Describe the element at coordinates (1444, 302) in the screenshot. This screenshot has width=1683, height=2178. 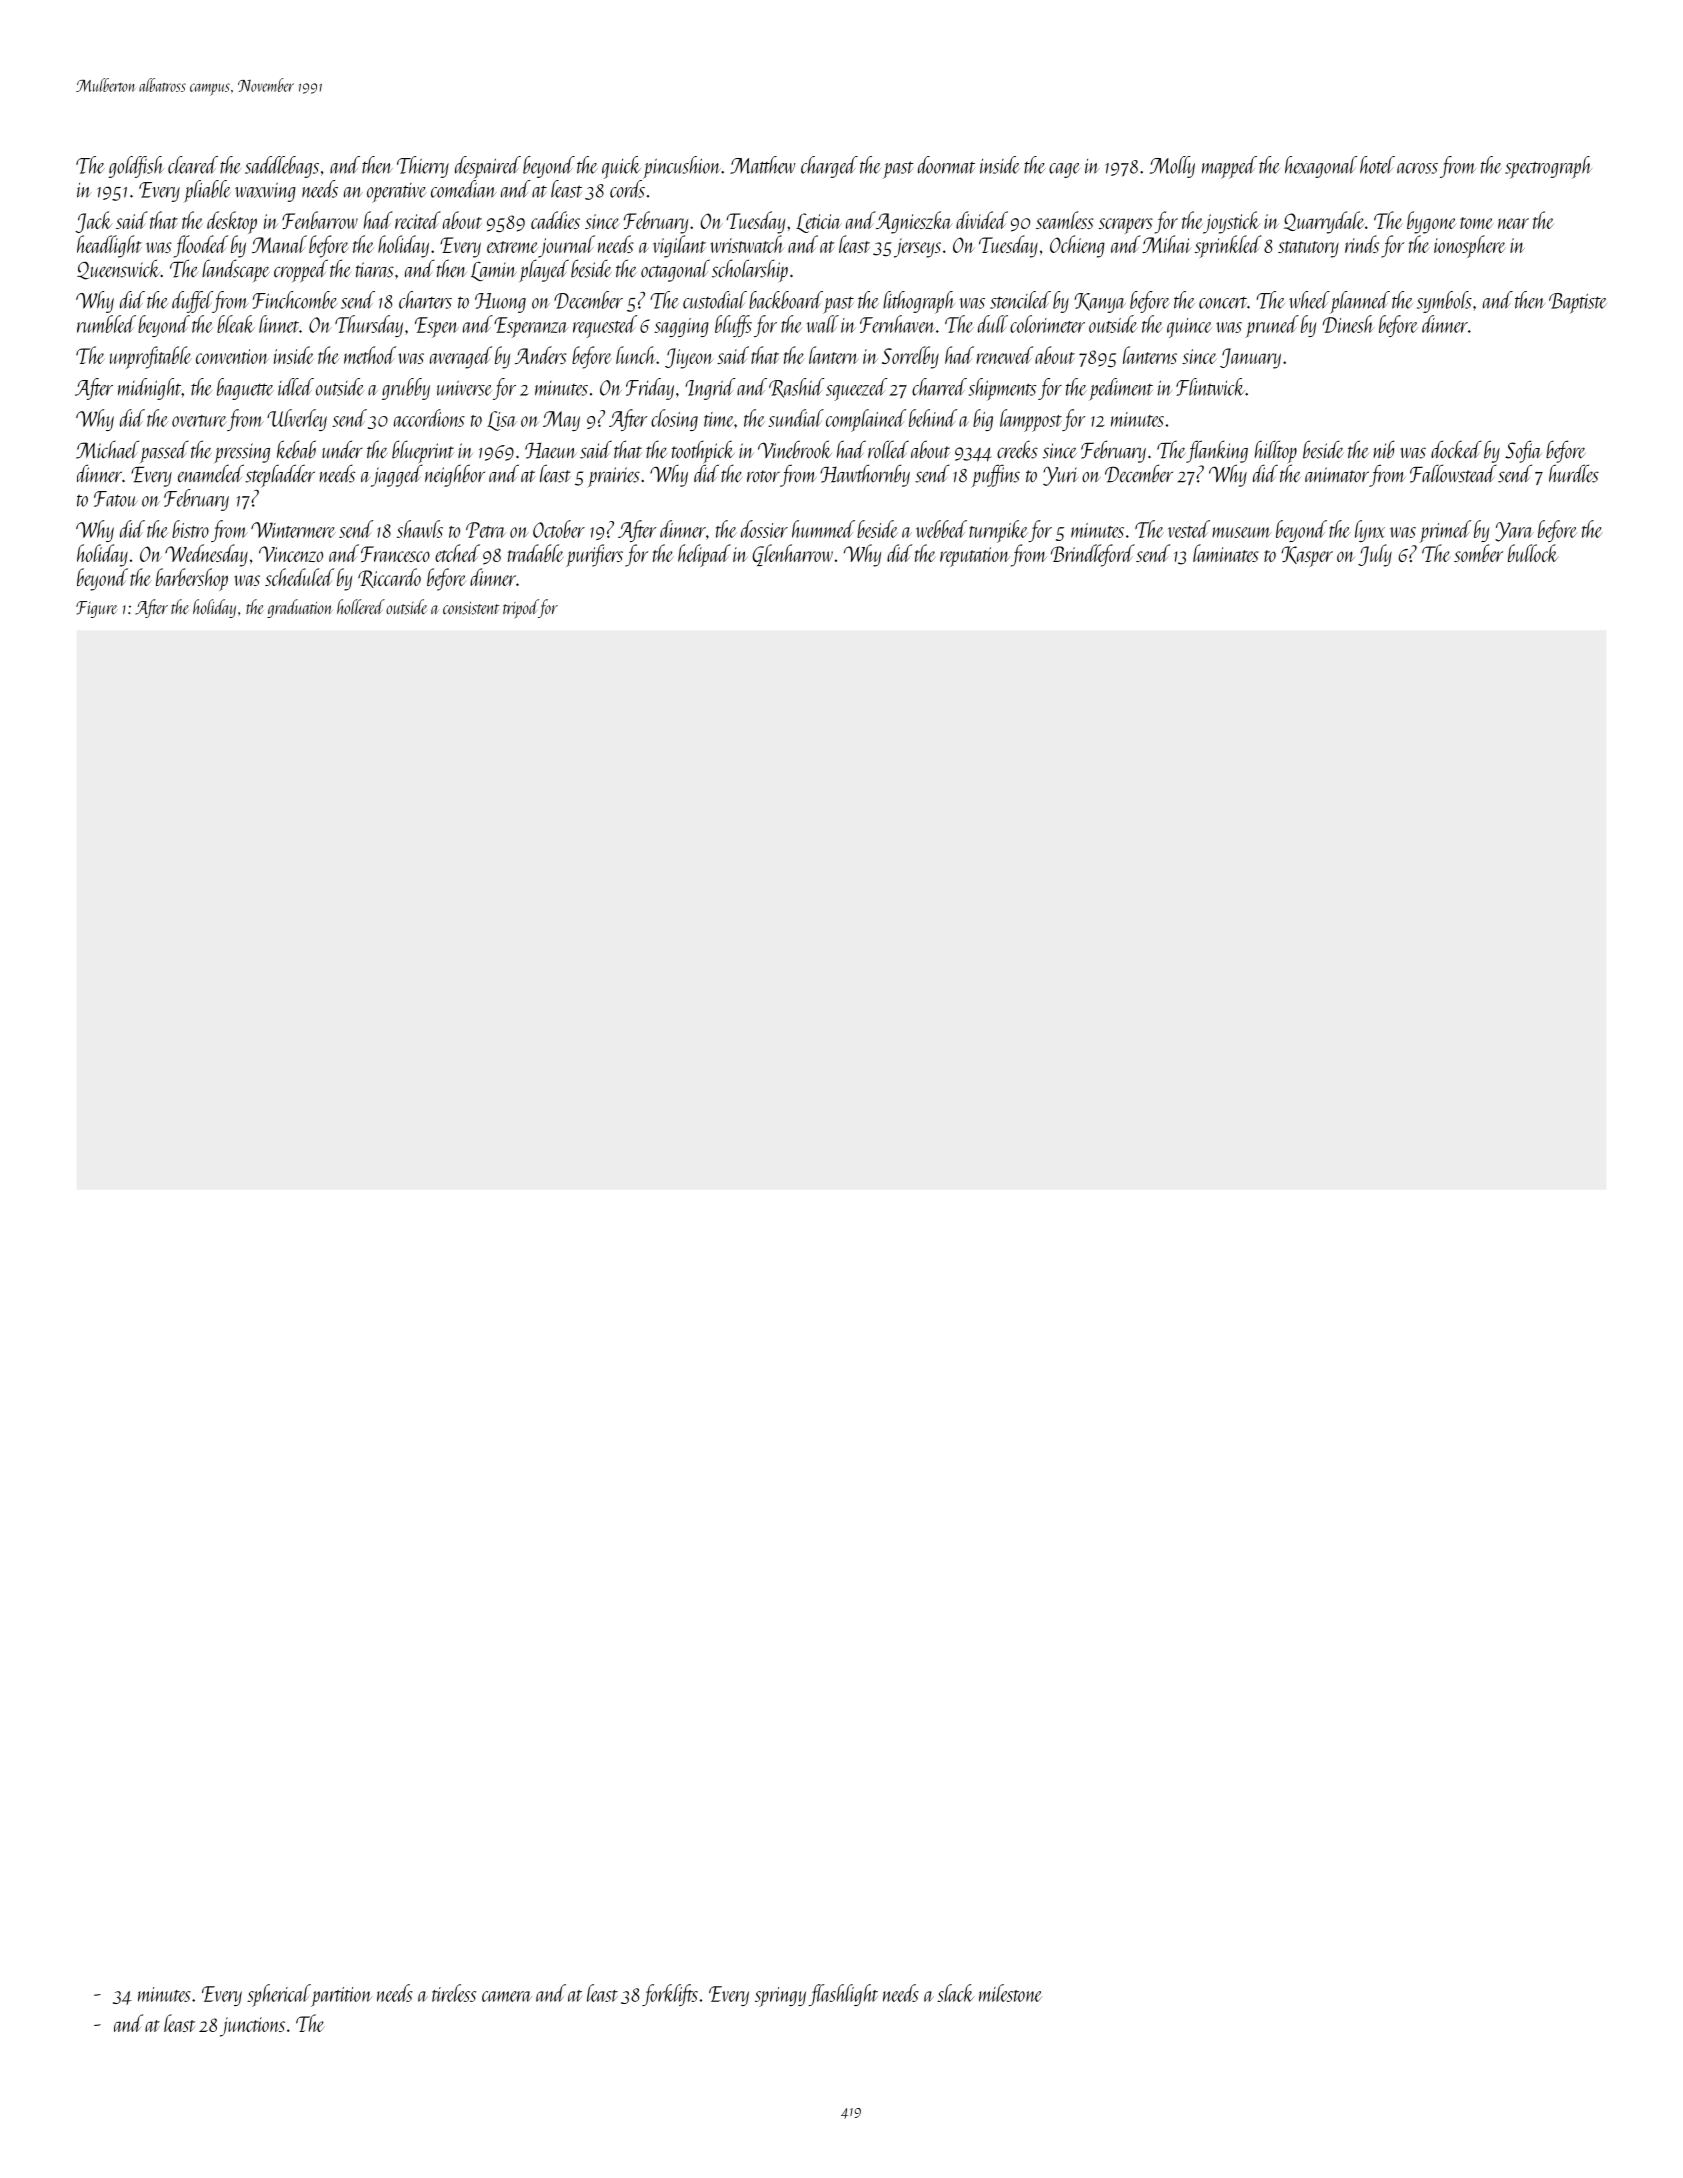
I see `symbols` at that location.
